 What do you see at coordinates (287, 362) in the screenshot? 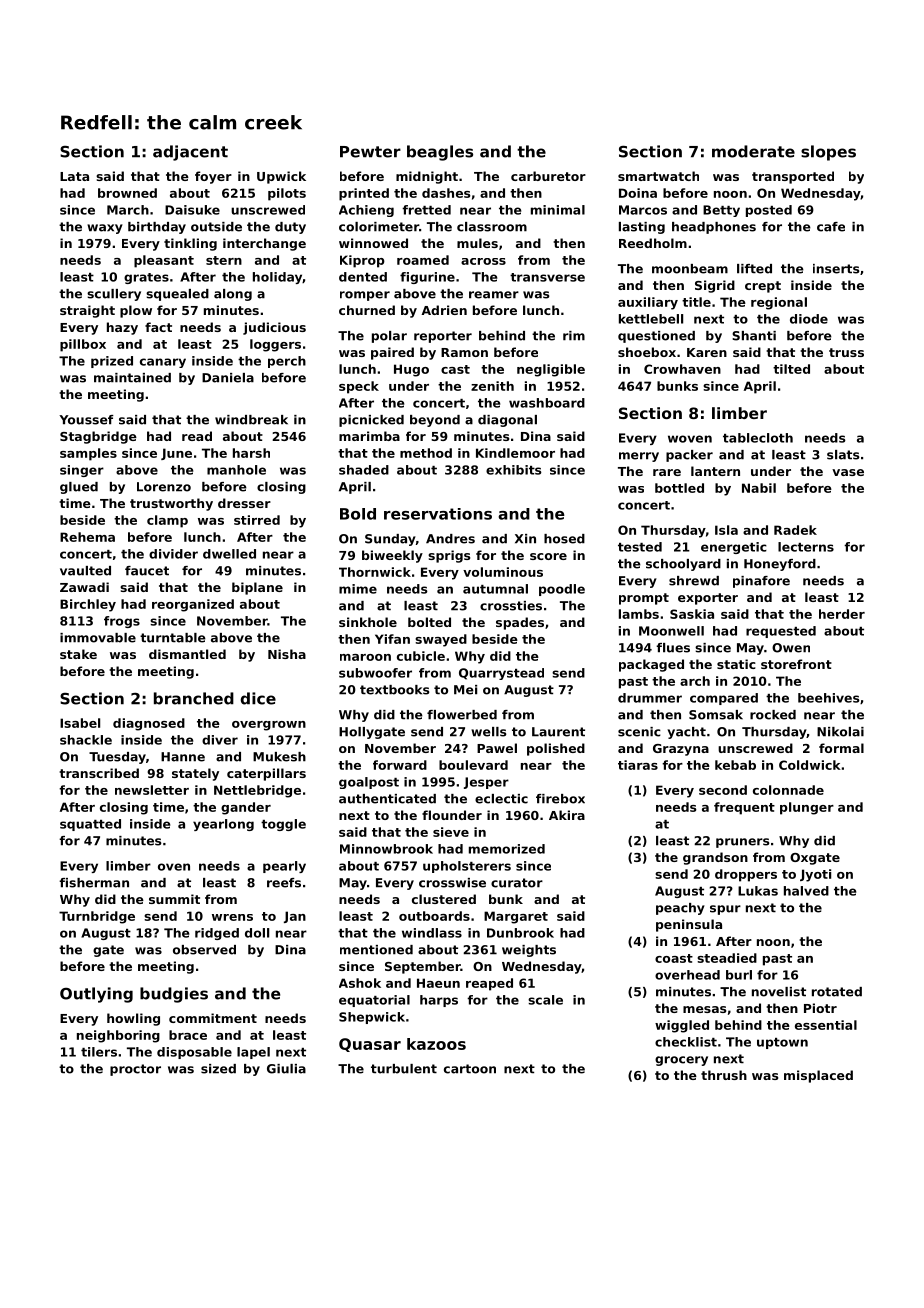
I see `perch` at bounding box center [287, 362].
